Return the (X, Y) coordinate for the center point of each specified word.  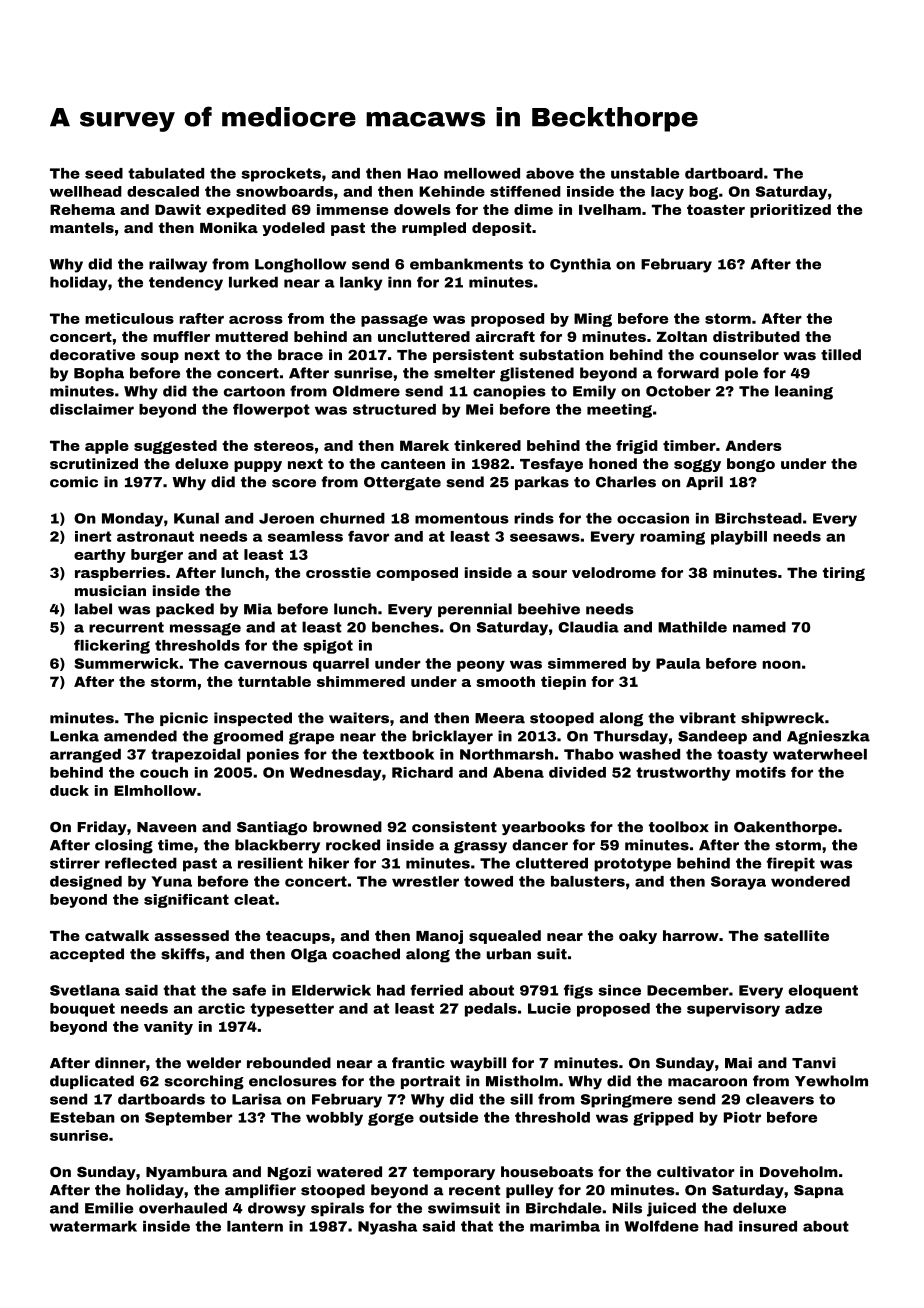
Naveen (166, 827)
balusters (588, 881)
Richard (422, 772)
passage (394, 320)
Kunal (196, 518)
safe (249, 990)
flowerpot (271, 410)
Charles (626, 482)
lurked (253, 282)
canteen (413, 464)
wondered (810, 881)
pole (741, 374)
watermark (93, 1226)
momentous (462, 518)
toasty (742, 756)
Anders (753, 445)
